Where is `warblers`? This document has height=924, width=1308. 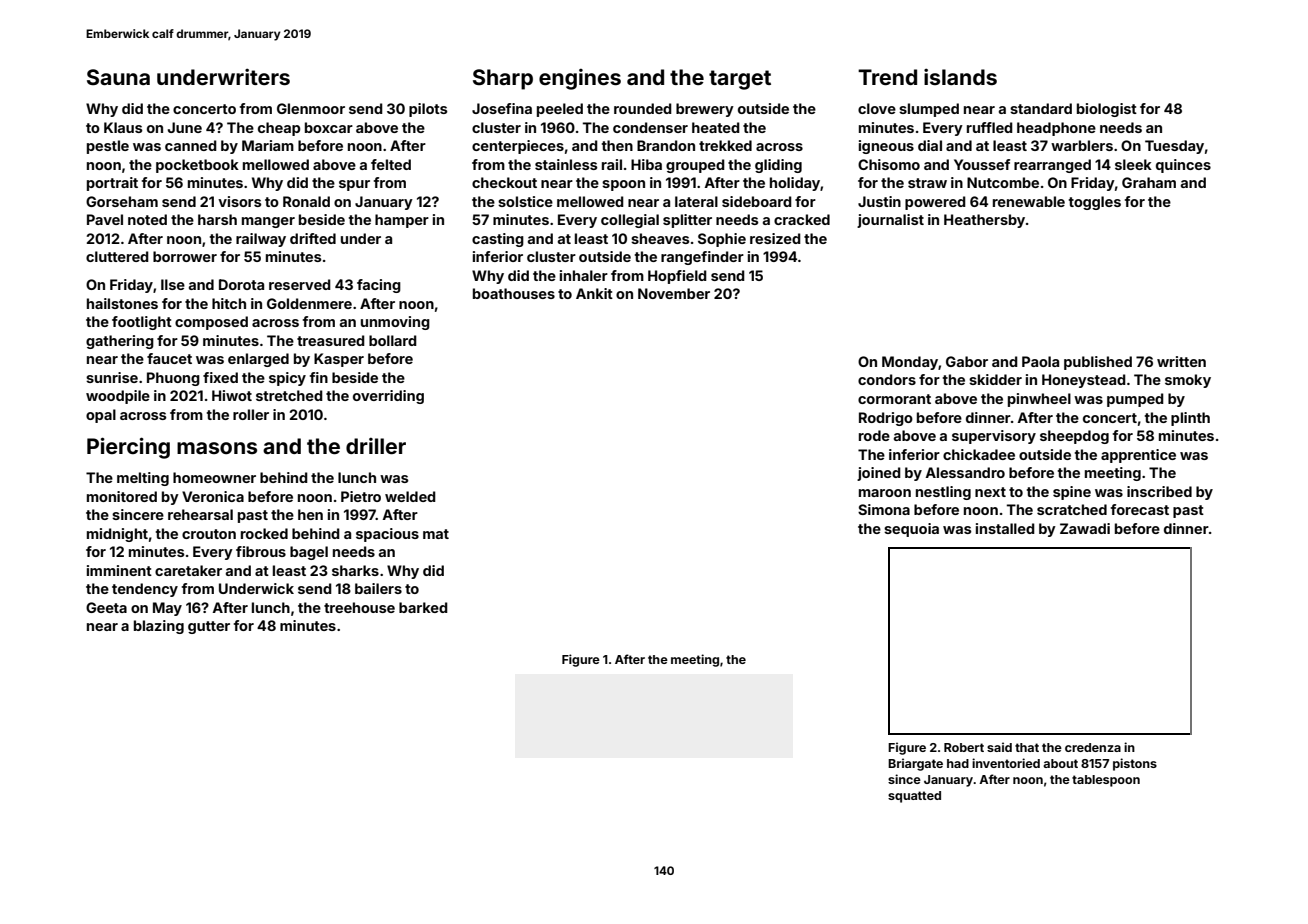 warblers is located at coordinates (1082, 145).
